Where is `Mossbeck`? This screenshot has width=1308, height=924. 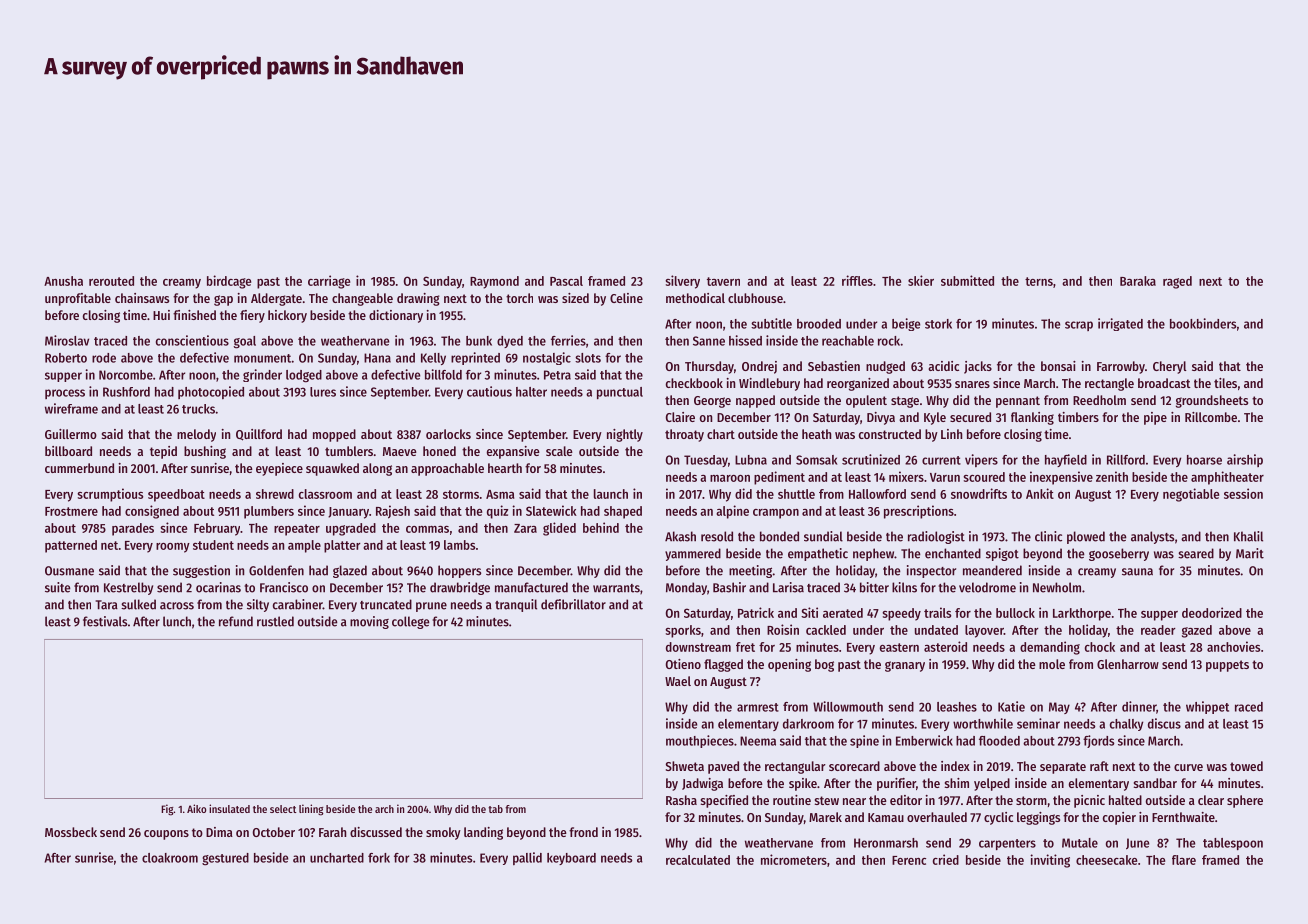
Mossbeck is located at coordinates (71, 832).
